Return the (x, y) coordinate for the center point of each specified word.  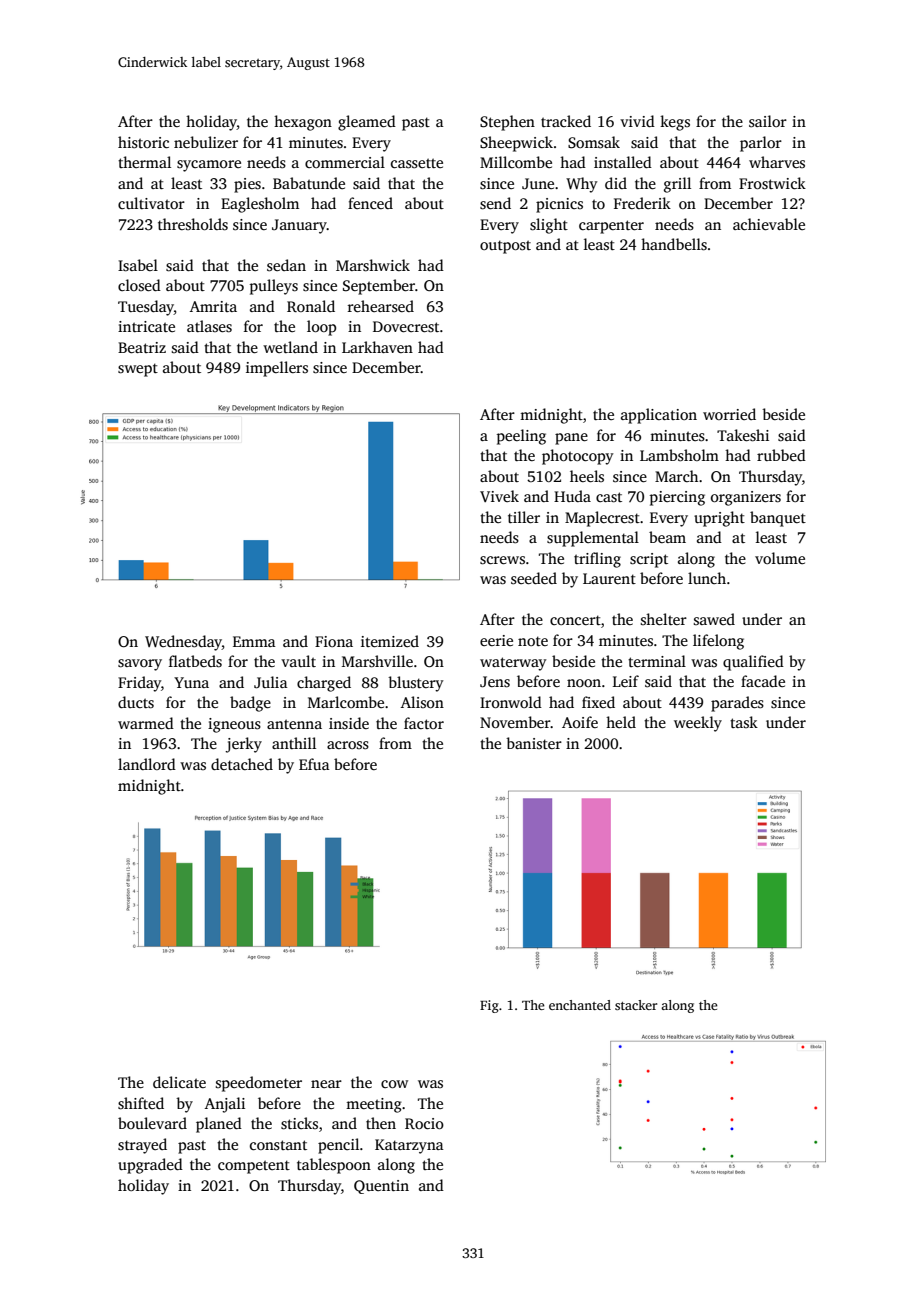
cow (394, 1084)
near (326, 1084)
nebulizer (206, 142)
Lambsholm (679, 455)
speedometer (259, 1084)
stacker (636, 1005)
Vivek (499, 496)
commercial (345, 162)
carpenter (611, 227)
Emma (254, 641)
